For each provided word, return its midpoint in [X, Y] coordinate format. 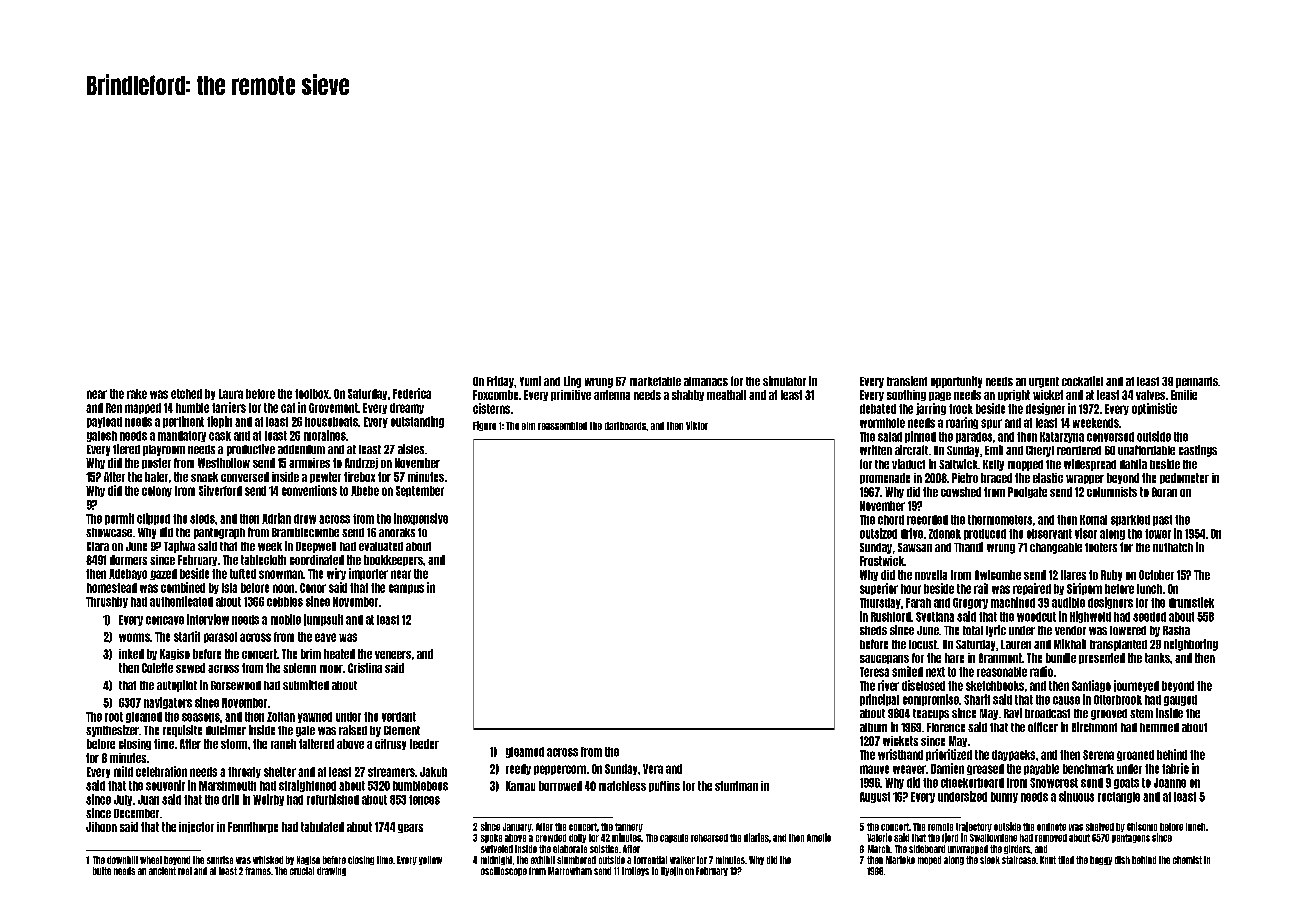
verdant [399, 717]
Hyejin [672, 871]
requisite [182, 731]
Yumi [530, 381]
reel [185, 871]
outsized [878, 533]
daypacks [1013, 755]
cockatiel [1082, 381]
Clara [98, 546]
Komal [1093, 520]
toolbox [312, 394]
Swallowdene [993, 838]
